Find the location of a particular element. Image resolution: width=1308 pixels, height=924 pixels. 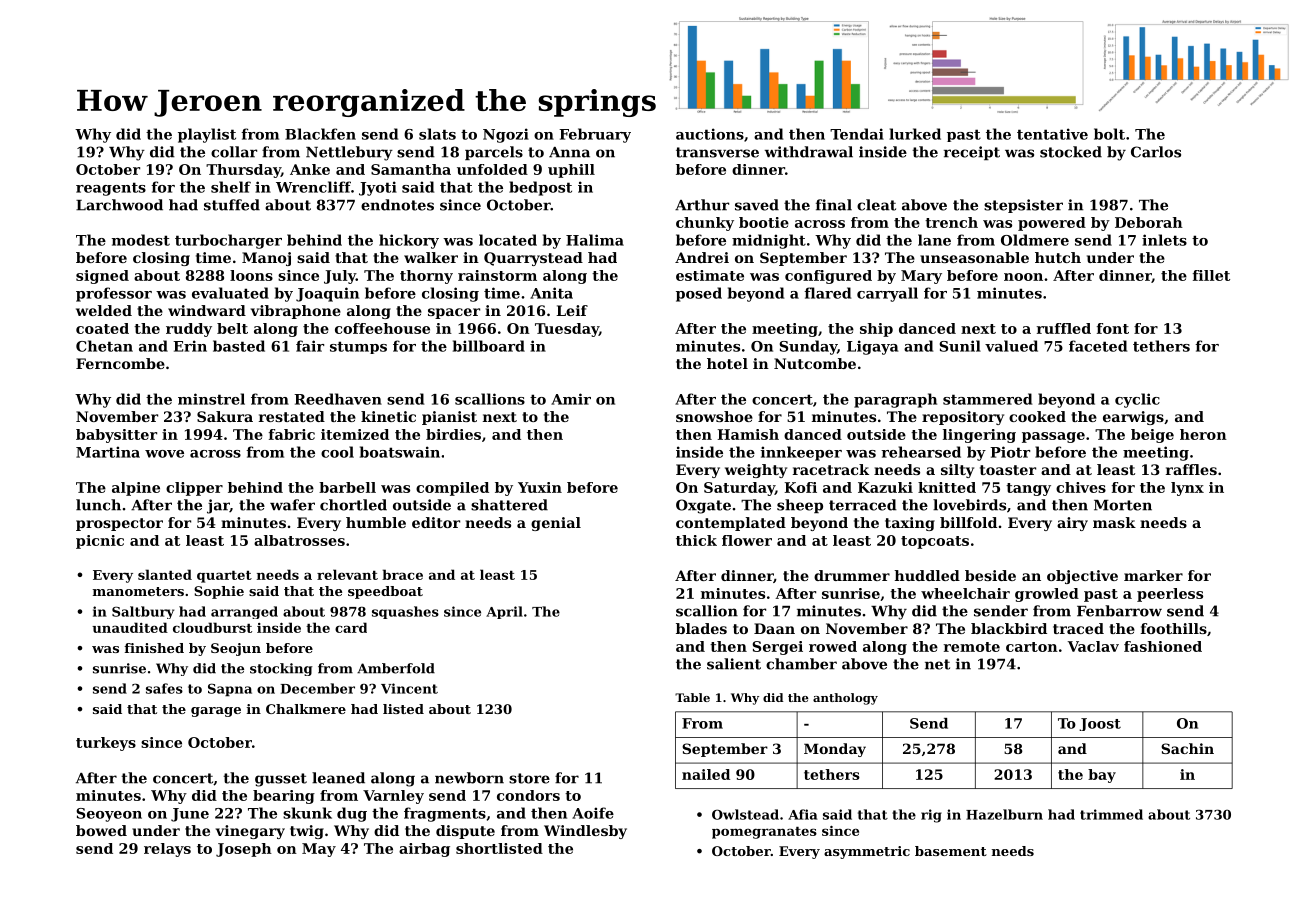

marker is located at coordinates (1153, 575).
